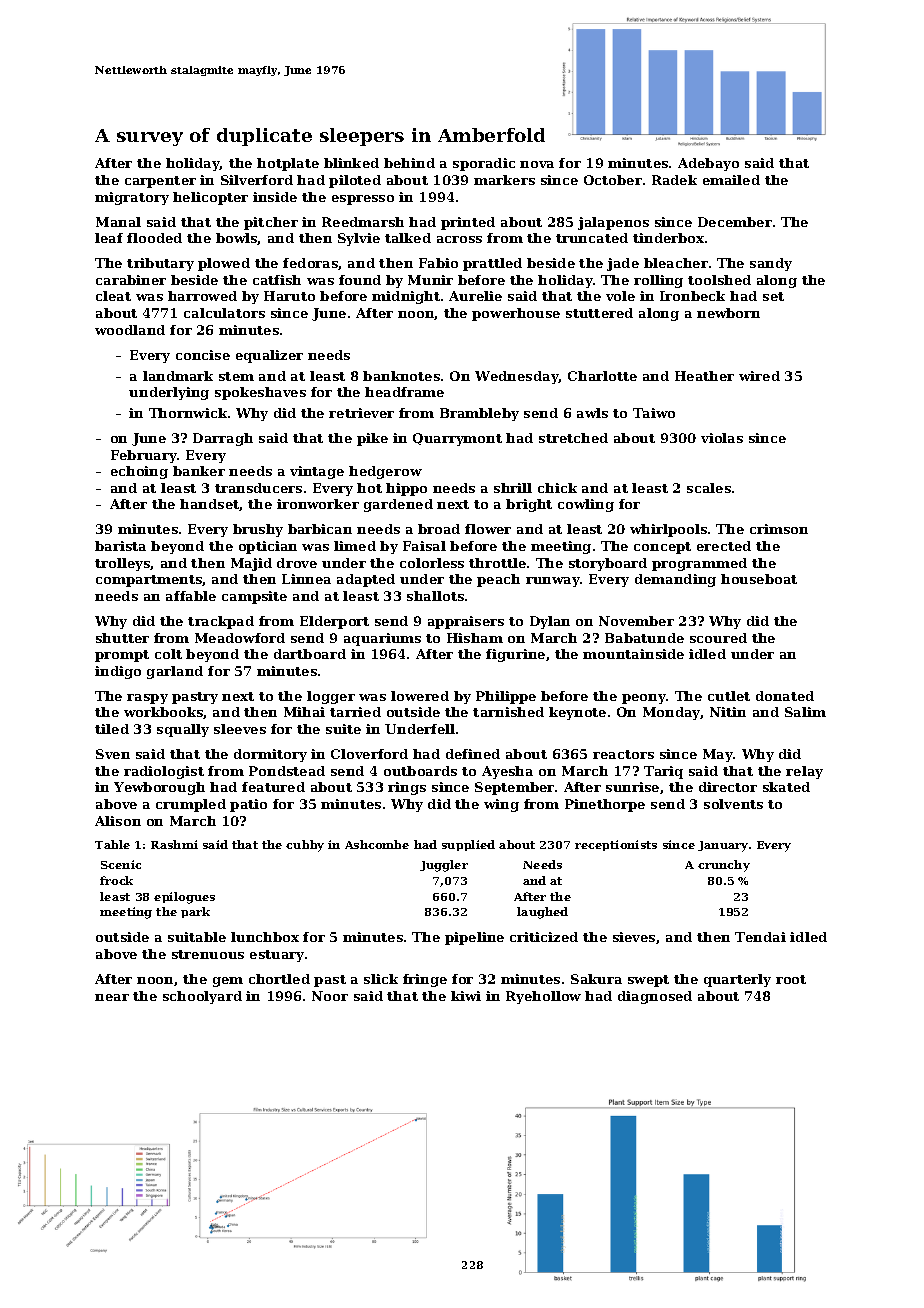 The width and height of the document is (924, 1308). I want to click on chortled, so click(279, 979).
